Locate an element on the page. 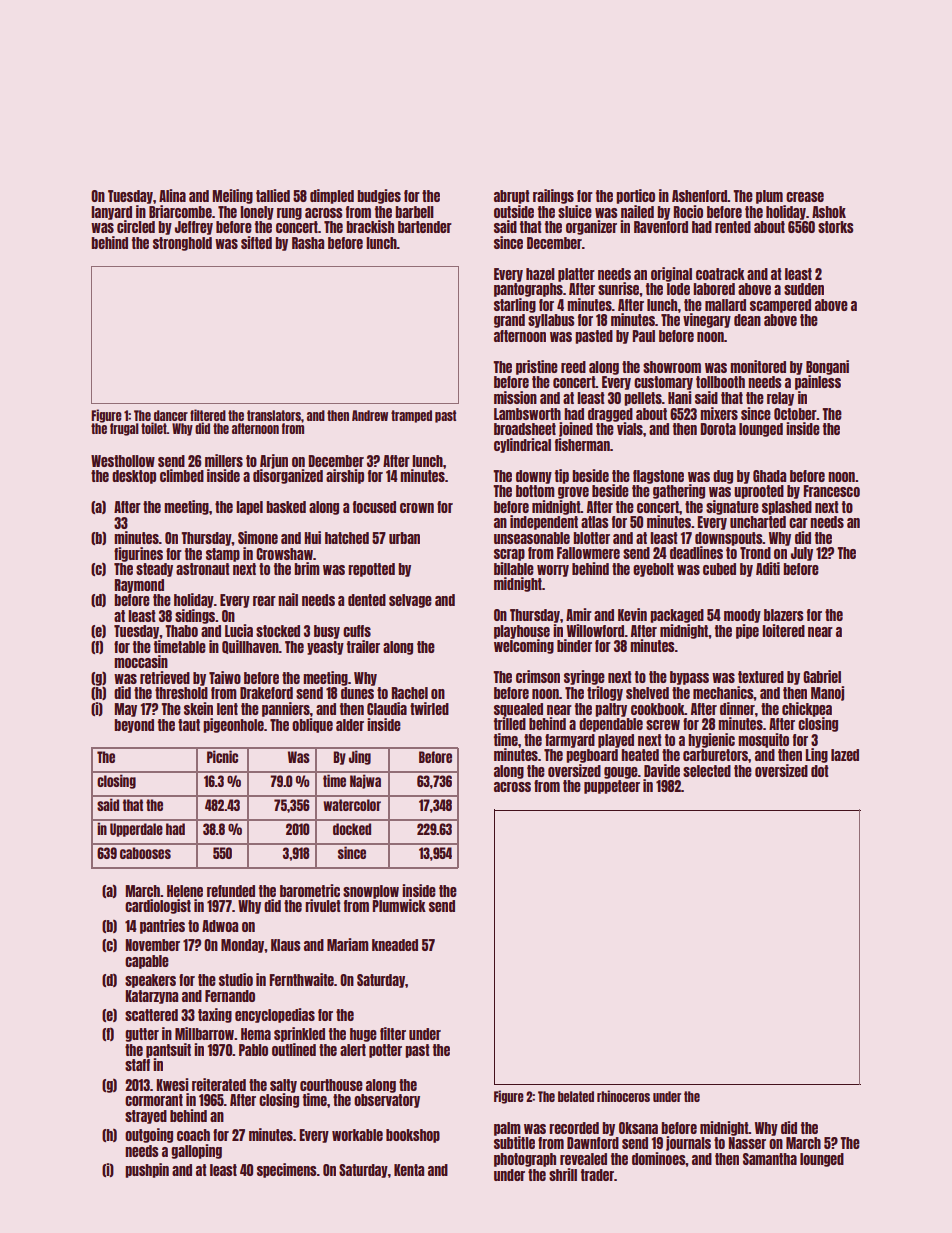 This image has width=952, height=1233. hazel is located at coordinates (540, 274).
